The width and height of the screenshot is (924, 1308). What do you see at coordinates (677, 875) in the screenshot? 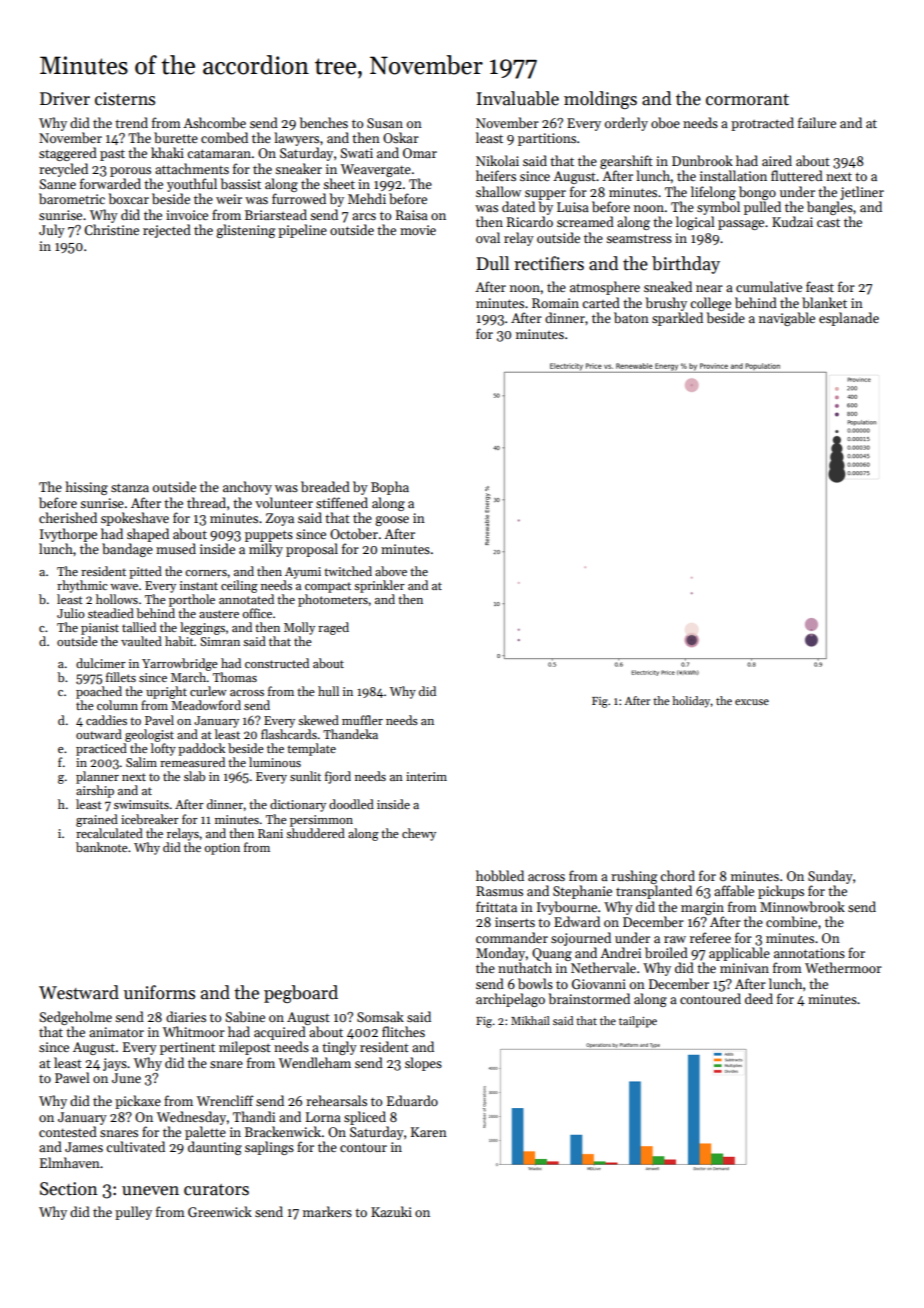
I see `chord` at bounding box center [677, 875].
